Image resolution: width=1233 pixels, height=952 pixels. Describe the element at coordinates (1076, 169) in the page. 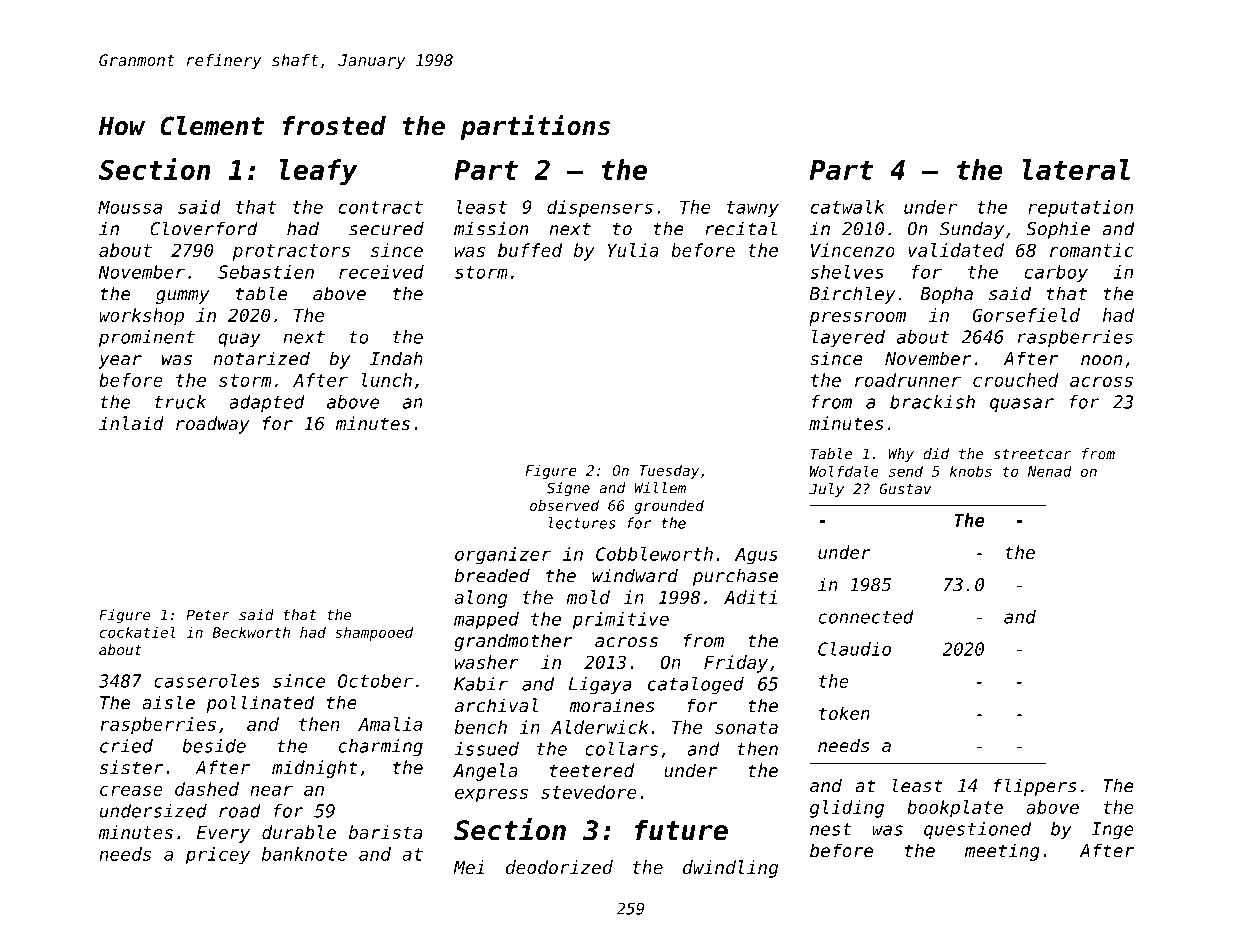

I see `lateral` at that location.
